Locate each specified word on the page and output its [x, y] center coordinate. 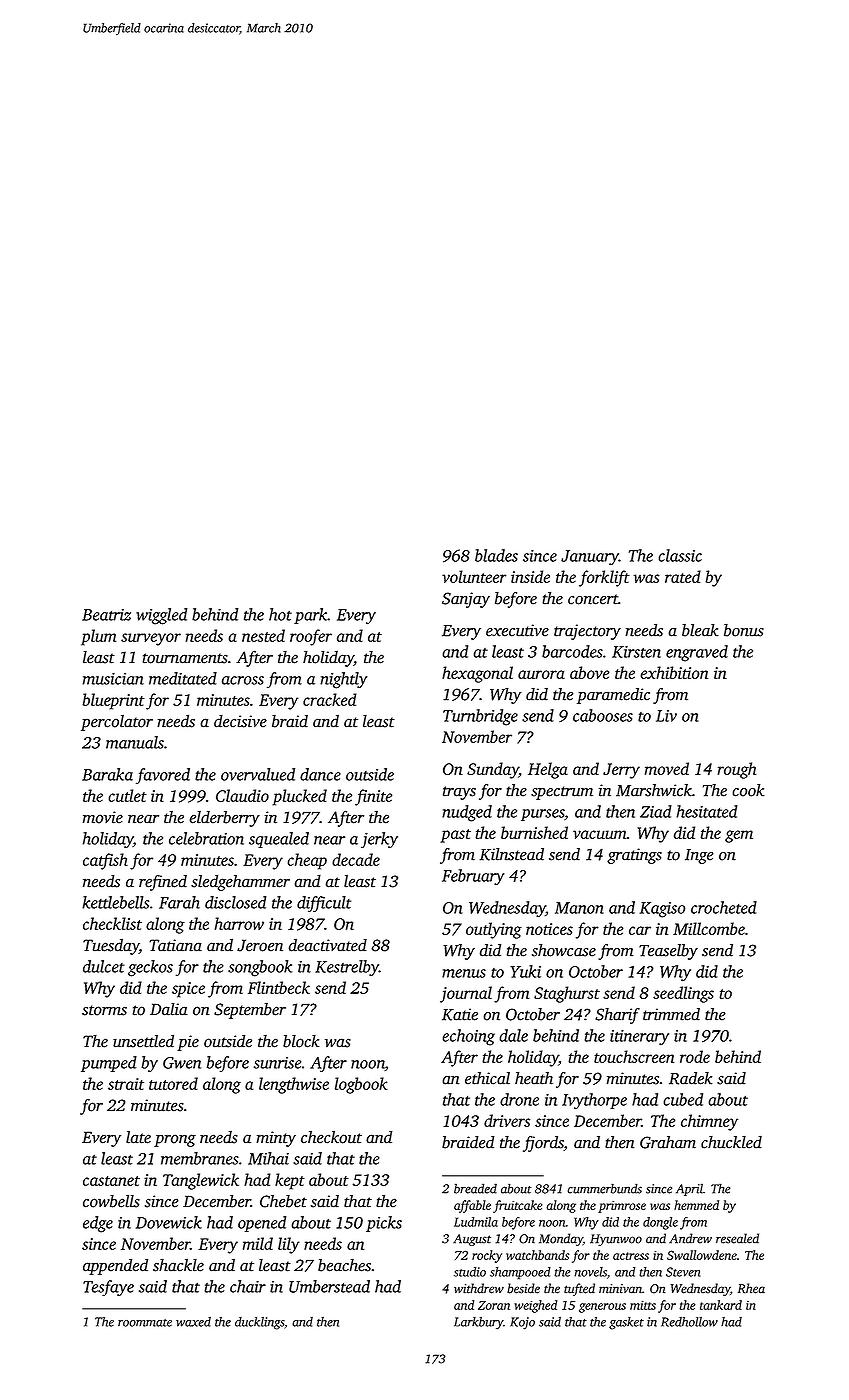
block [301, 1041]
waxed [193, 1322]
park [310, 616]
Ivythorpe [594, 1101]
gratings [634, 856]
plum [98, 637]
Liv [666, 716]
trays [459, 793]
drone [519, 1099]
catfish [105, 861]
